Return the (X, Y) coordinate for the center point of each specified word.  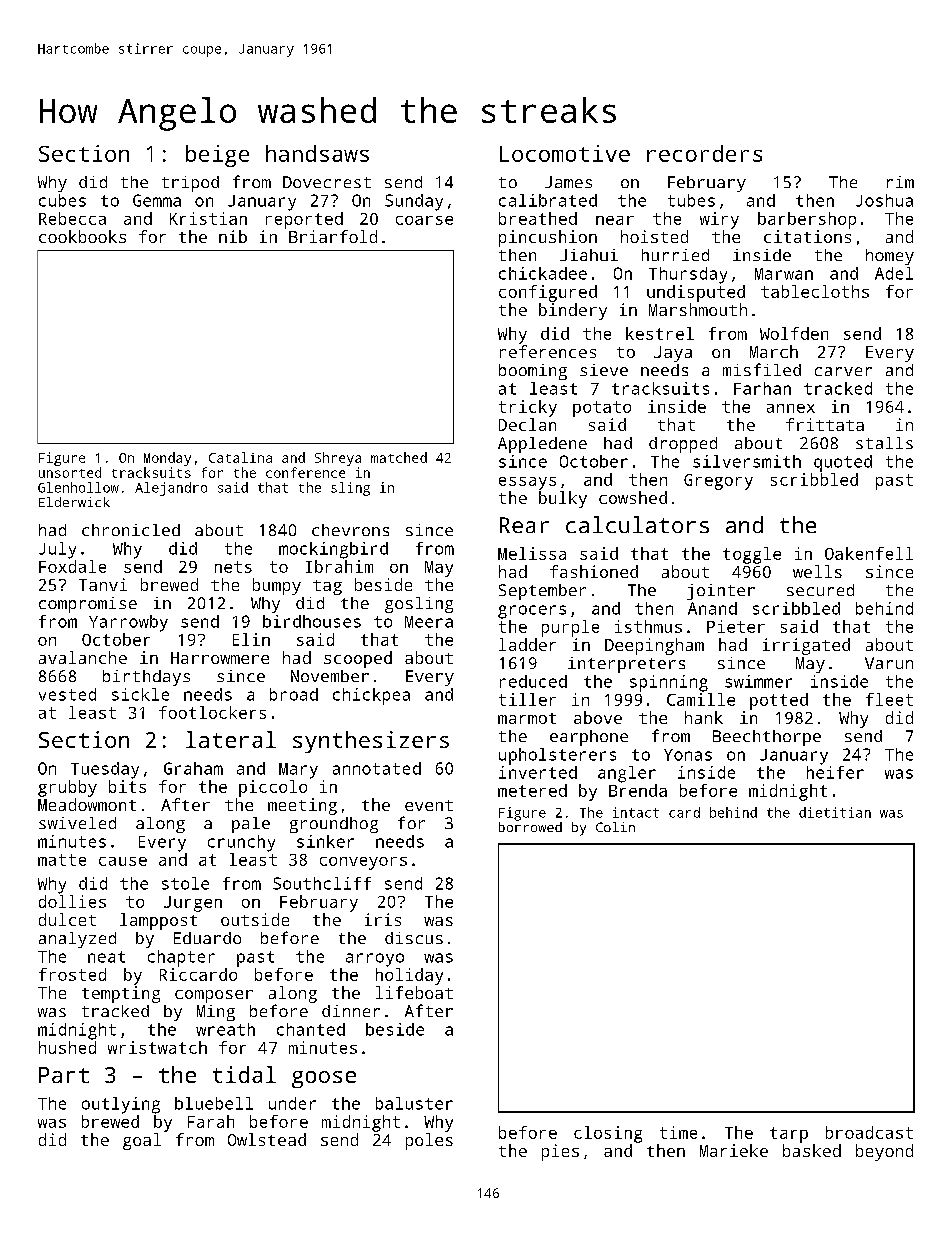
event (429, 805)
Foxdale (72, 566)
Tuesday (105, 770)
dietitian (835, 812)
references (548, 351)
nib (233, 236)
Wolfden (794, 333)
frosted (72, 974)
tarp (789, 1135)
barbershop (807, 220)
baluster (414, 1103)
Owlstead (267, 1139)
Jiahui (589, 255)
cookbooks (82, 236)
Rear (524, 525)
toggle (752, 555)
